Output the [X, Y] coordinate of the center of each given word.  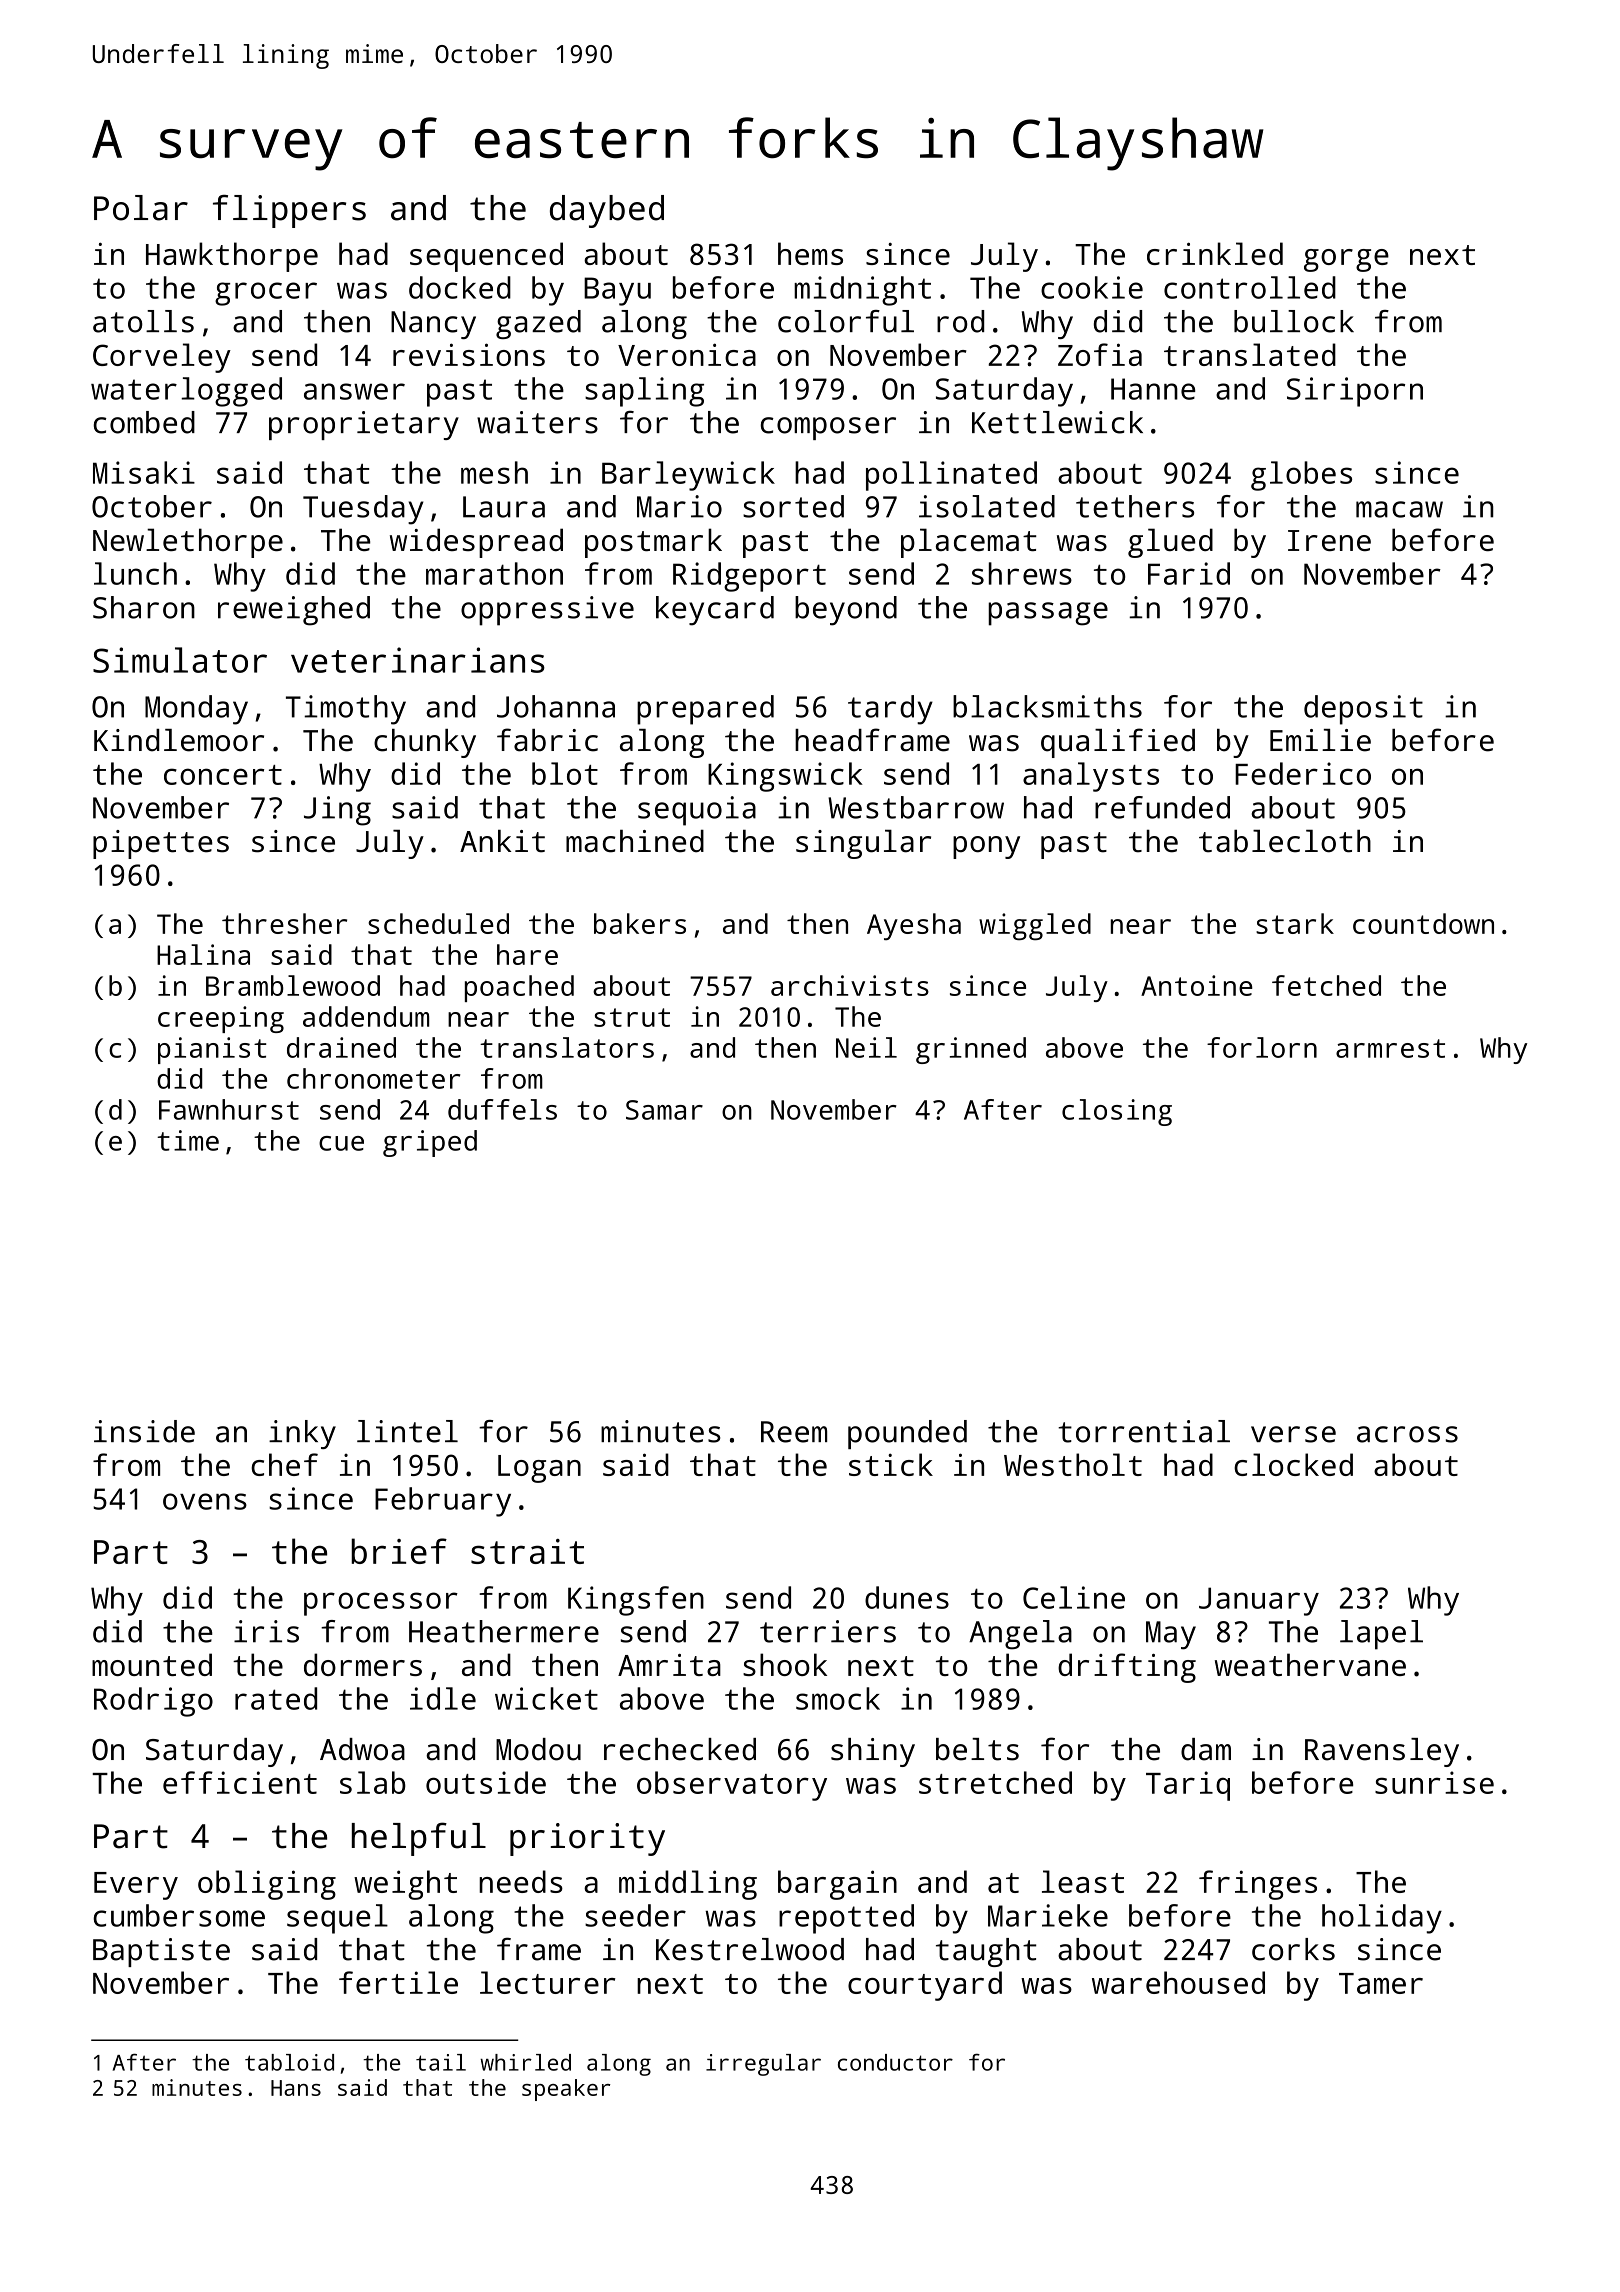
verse [1293, 1434]
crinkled [1215, 253]
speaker [566, 2090]
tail [441, 2062]
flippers [289, 211]
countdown [1423, 923]
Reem [794, 1432]
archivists [850, 985]
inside [144, 1431]
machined [635, 841]
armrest [1390, 1048]
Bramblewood [293, 985]
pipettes [161, 844]
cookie [1092, 287]
